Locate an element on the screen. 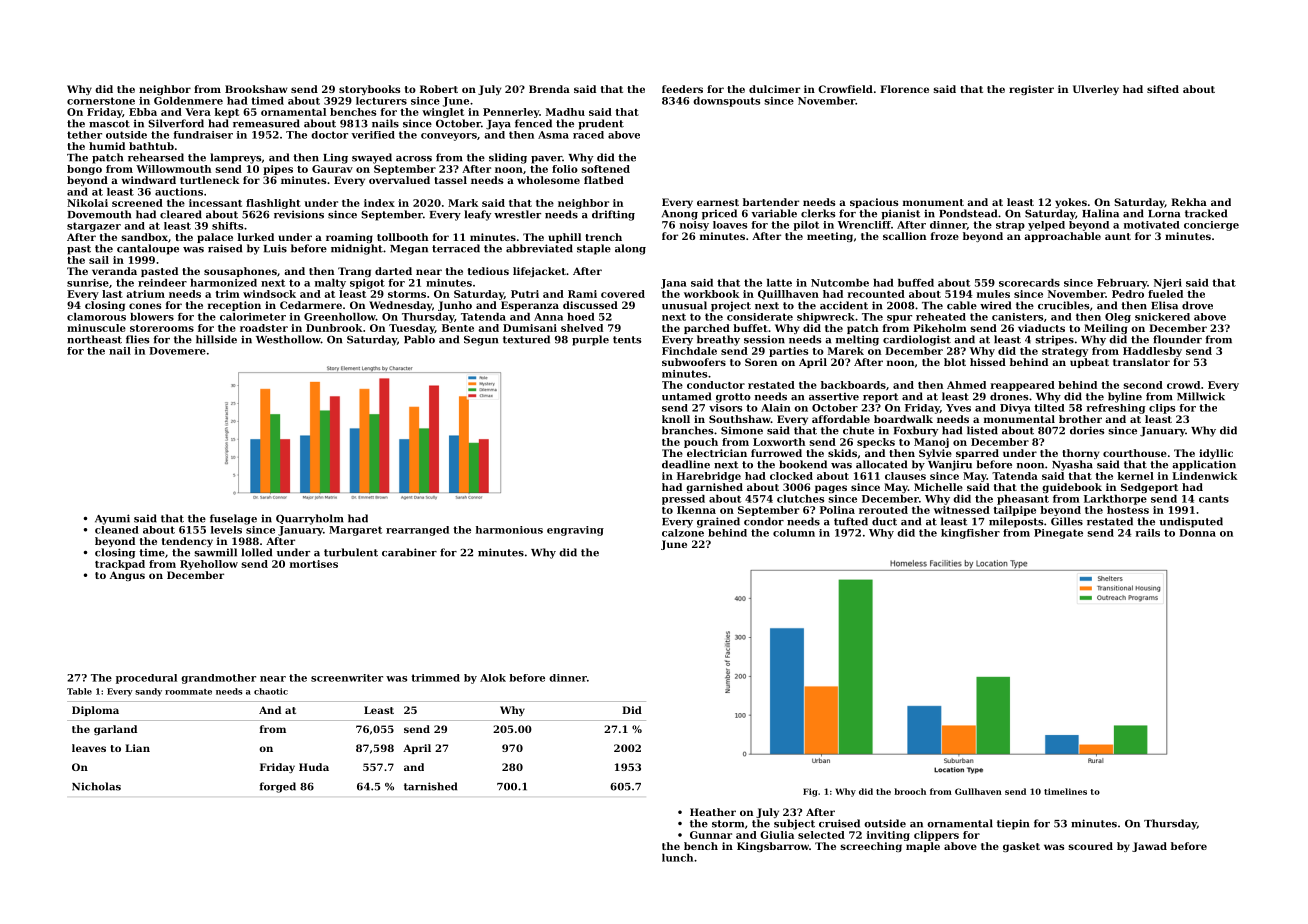 The width and height of the screenshot is (1308, 924). Brookshaw is located at coordinates (256, 89).
